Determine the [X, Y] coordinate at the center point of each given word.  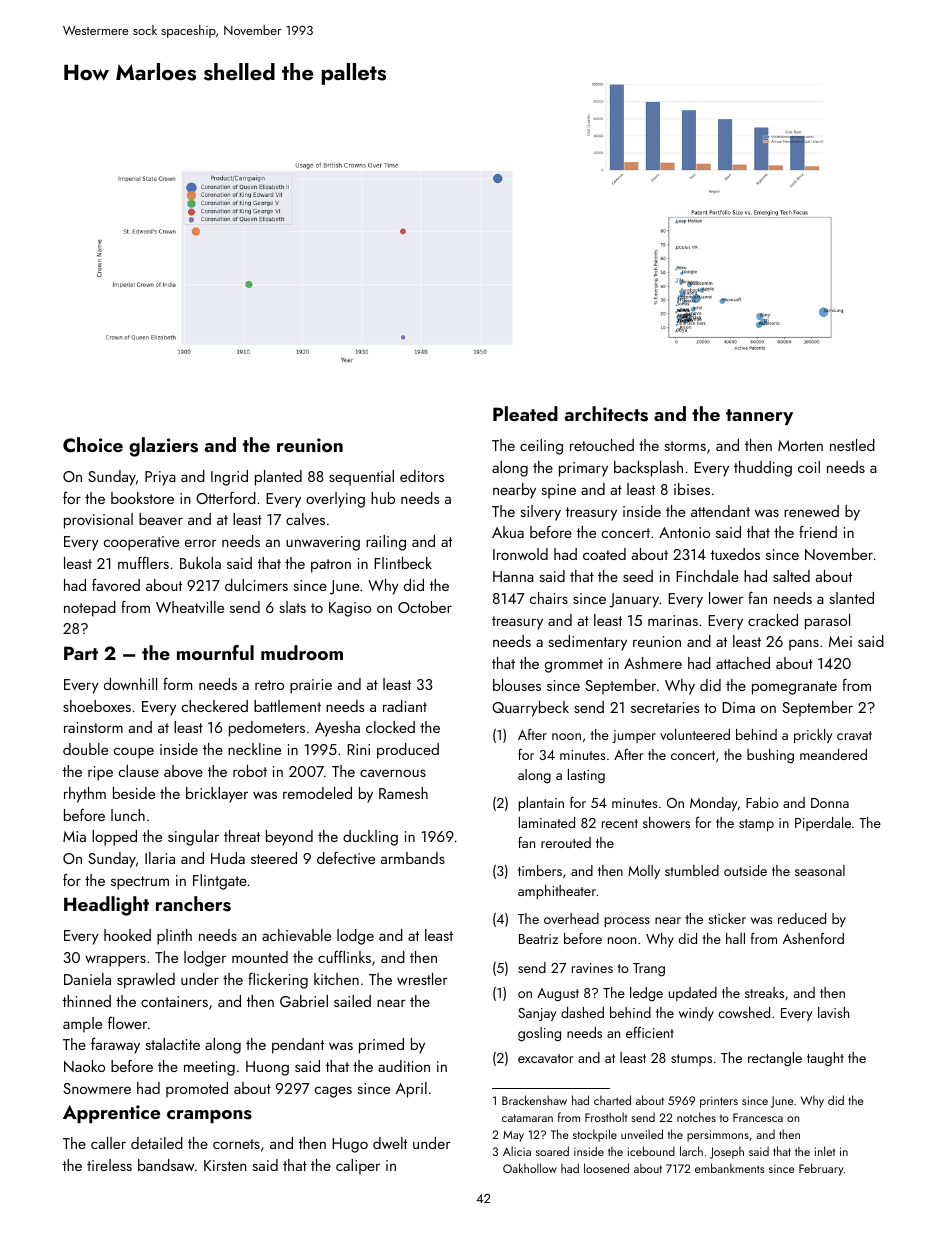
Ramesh [403, 793]
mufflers [143, 562]
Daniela [87, 979]
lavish [833, 1012]
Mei [840, 641]
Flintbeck [403, 563]
